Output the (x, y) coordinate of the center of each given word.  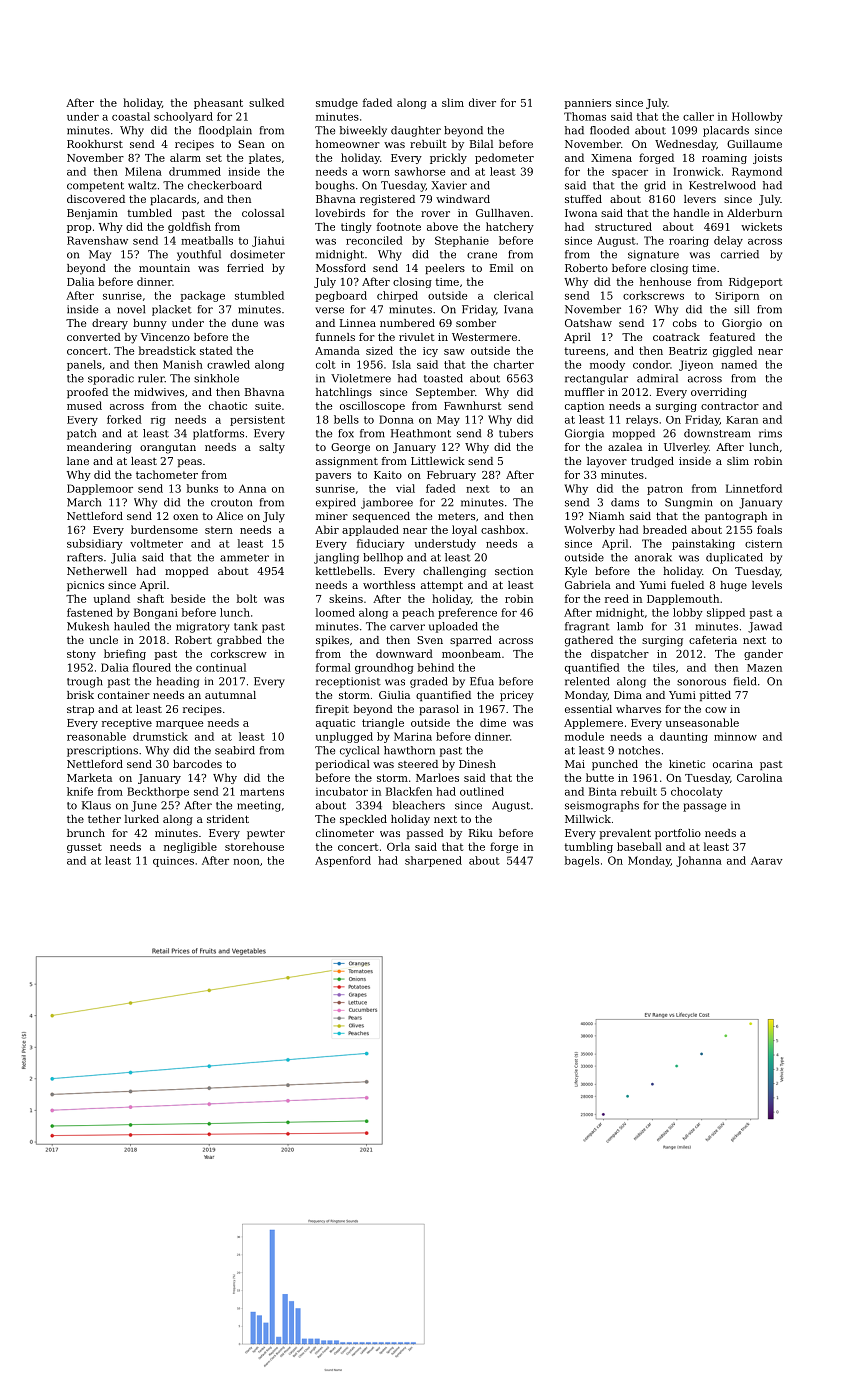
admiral (657, 378)
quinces (173, 862)
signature (653, 255)
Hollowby (757, 117)
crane (482, 255)
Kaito (388, 475)
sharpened (433, 861)
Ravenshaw (97, 240)
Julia (123, 558)
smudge (337, 103)
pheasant (218, 103)
